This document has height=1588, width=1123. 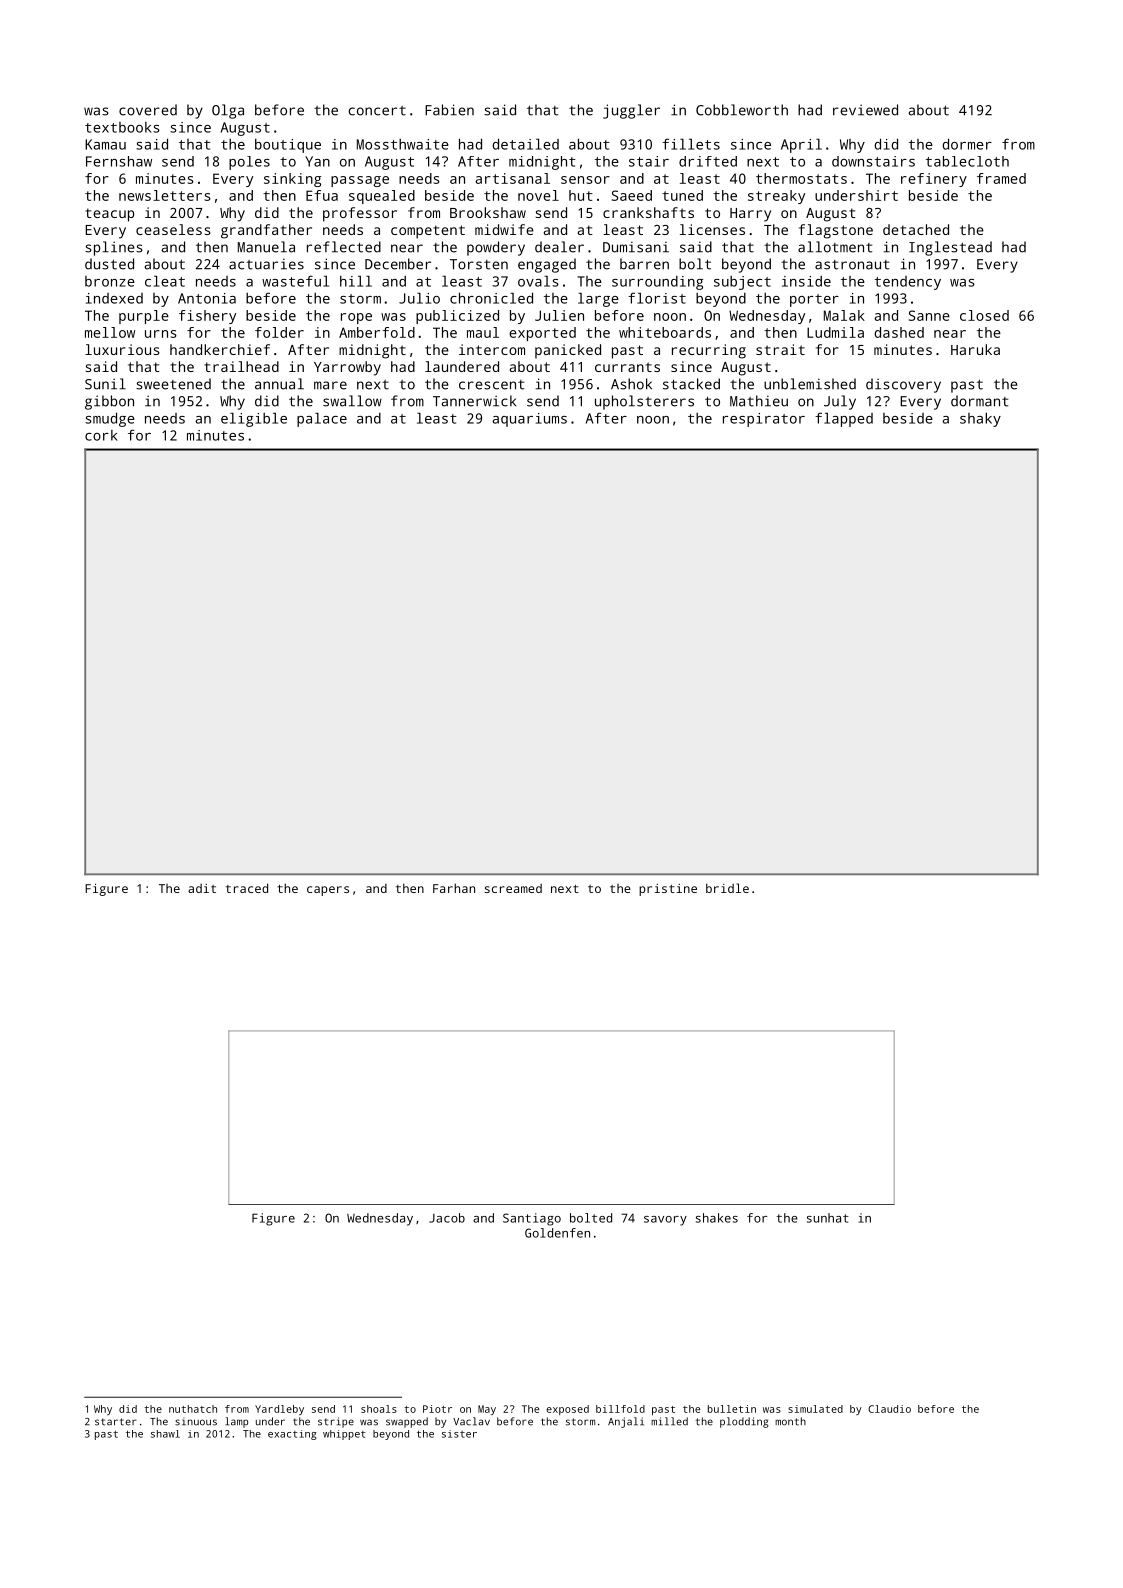 I want to click on starter, so click(x=116, y=1422).
